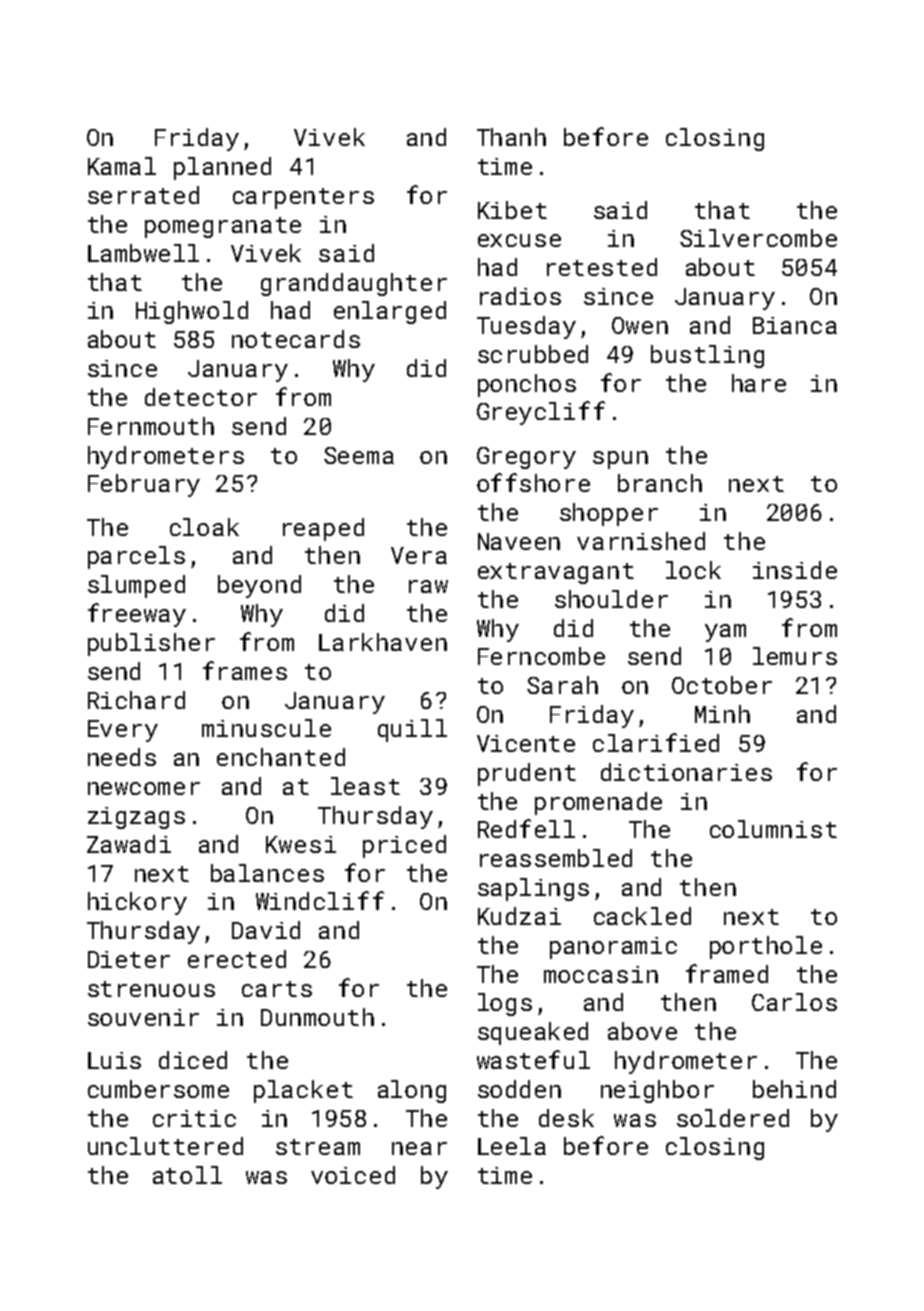 The height and width of the screenshot is (1311, 924). Describe the element at coordinates (656, 742) in the screenshot. I see `clarified` at that location.
